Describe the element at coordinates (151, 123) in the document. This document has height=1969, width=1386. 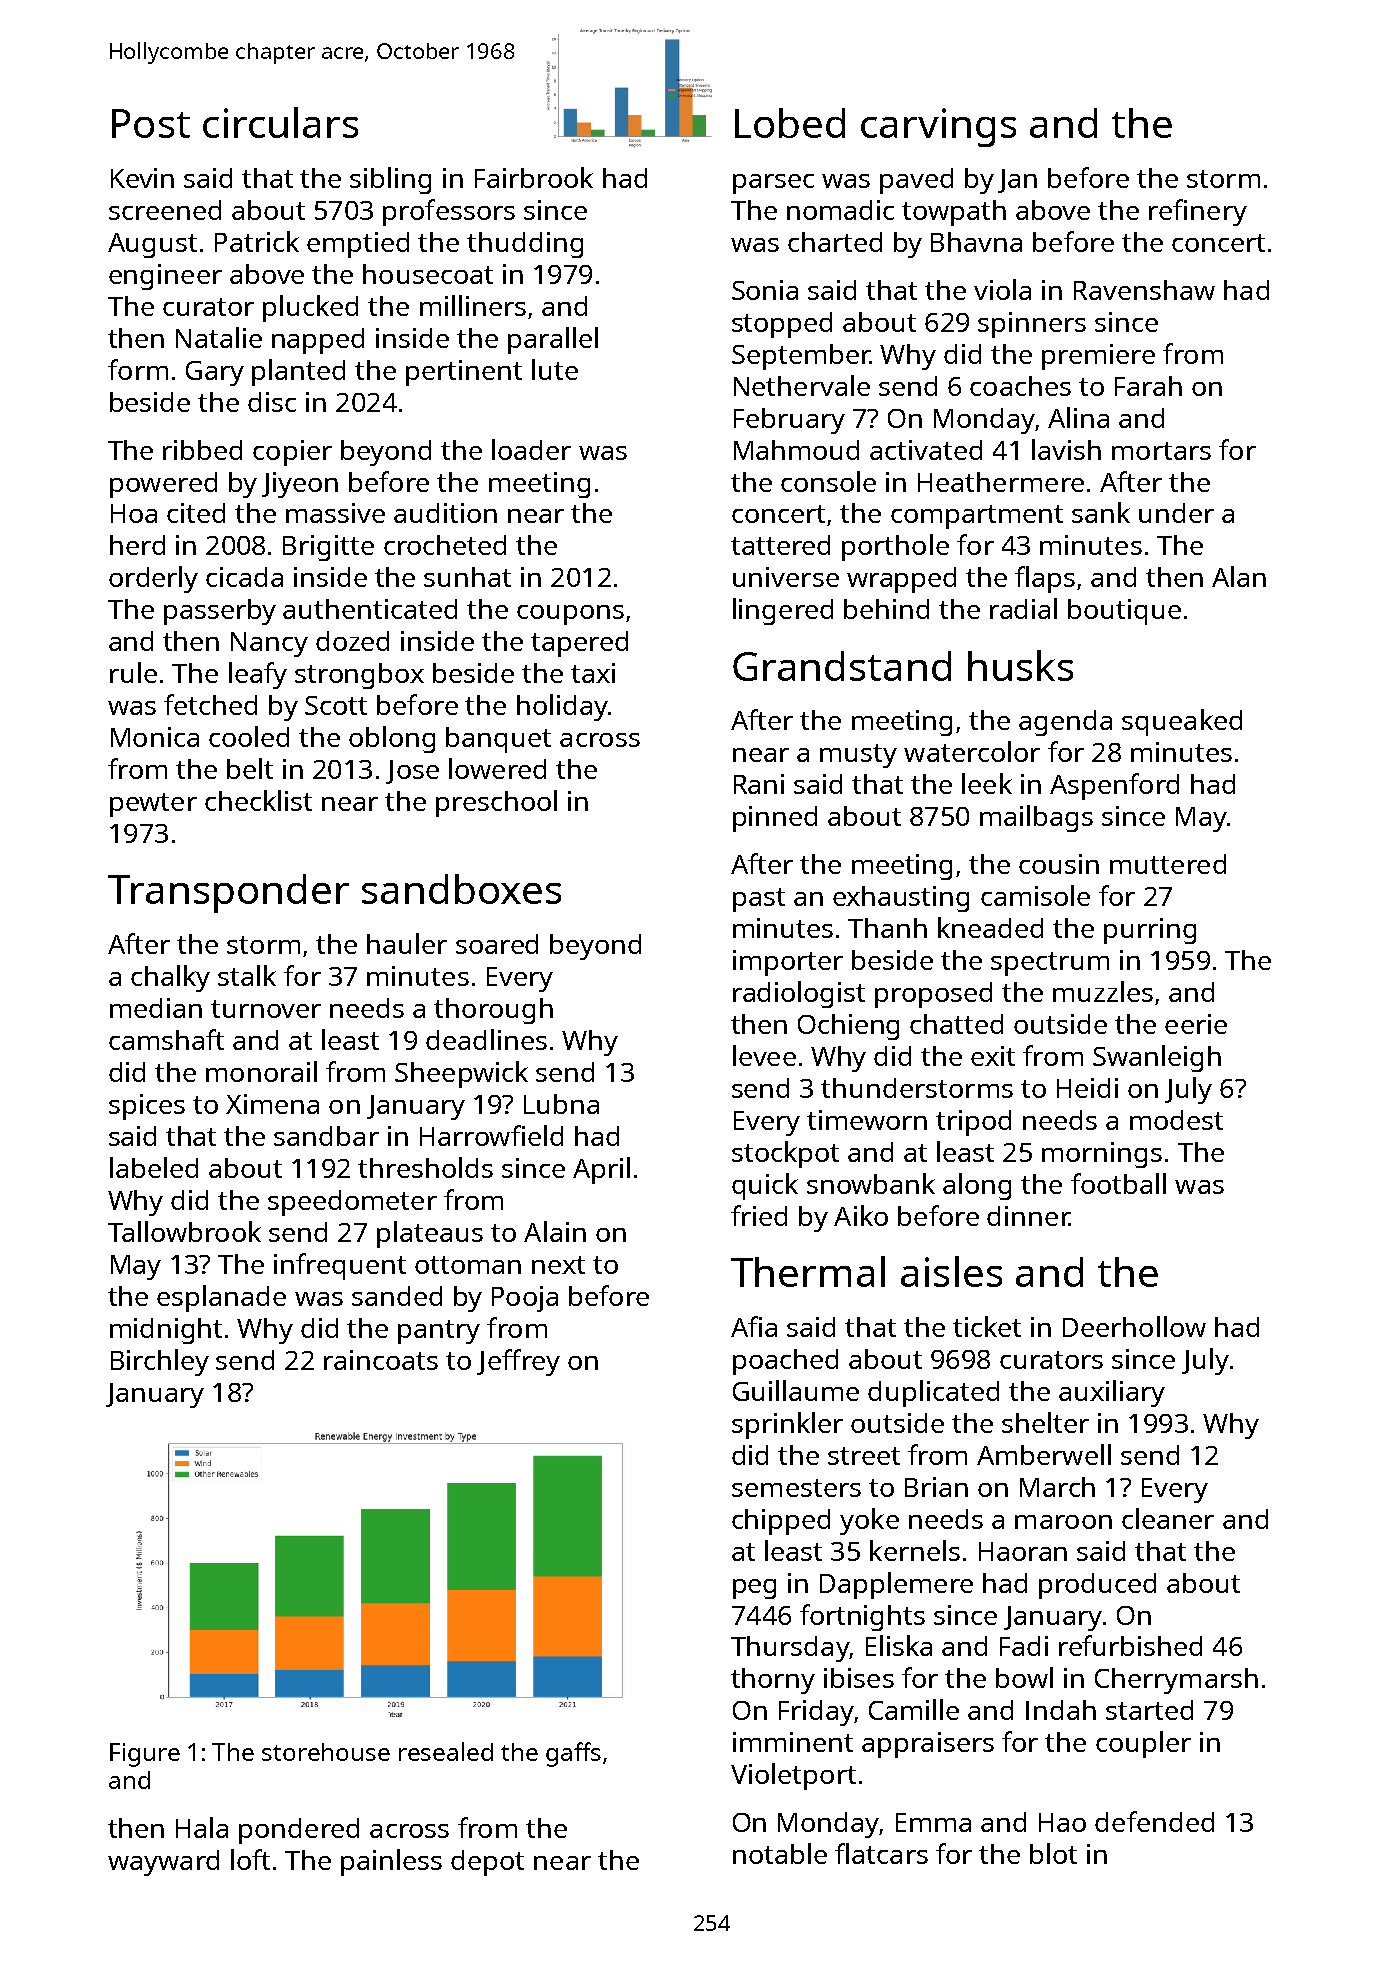
I see `Post` at that location.
